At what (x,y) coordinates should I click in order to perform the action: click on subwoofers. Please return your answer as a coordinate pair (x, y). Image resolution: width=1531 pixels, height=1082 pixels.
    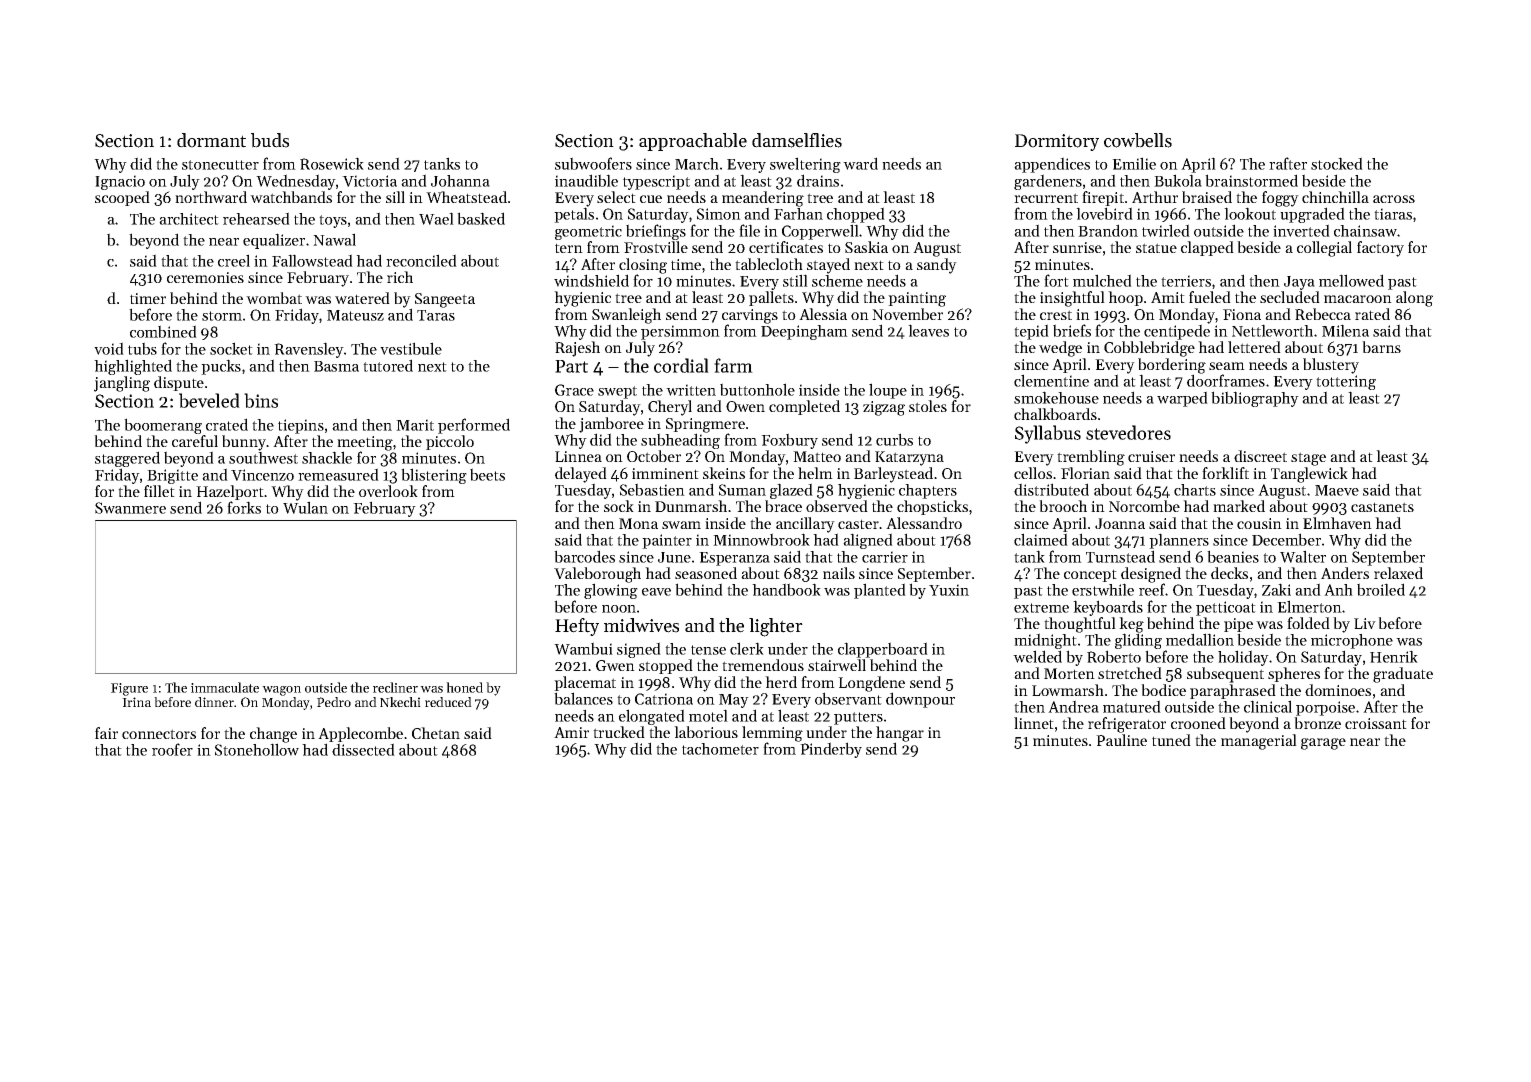
    Looking at the image, I should click on (593, 163).
